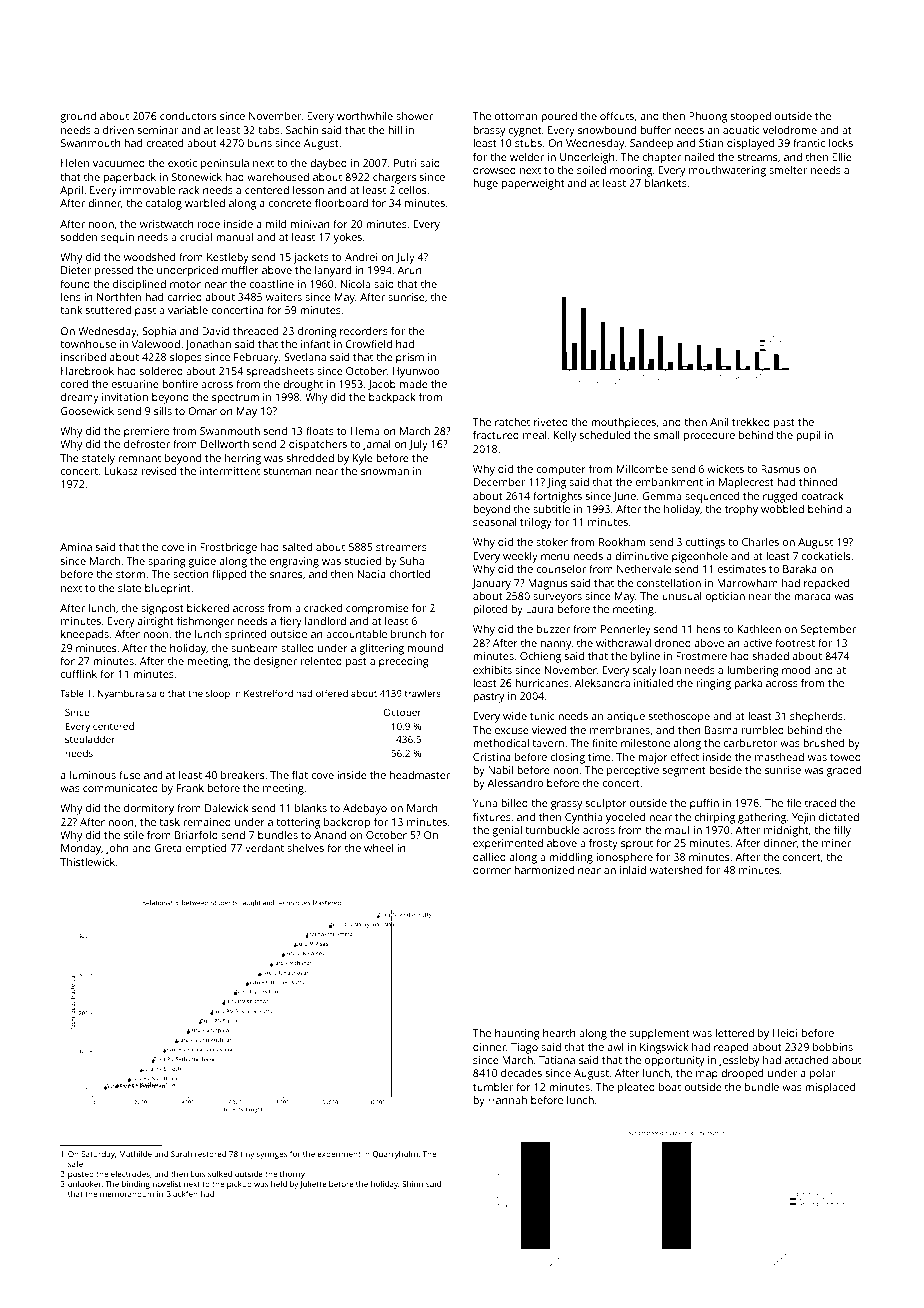 The image size is (924, 1308). I want to click on Mathilde, so click(135, 1154).
